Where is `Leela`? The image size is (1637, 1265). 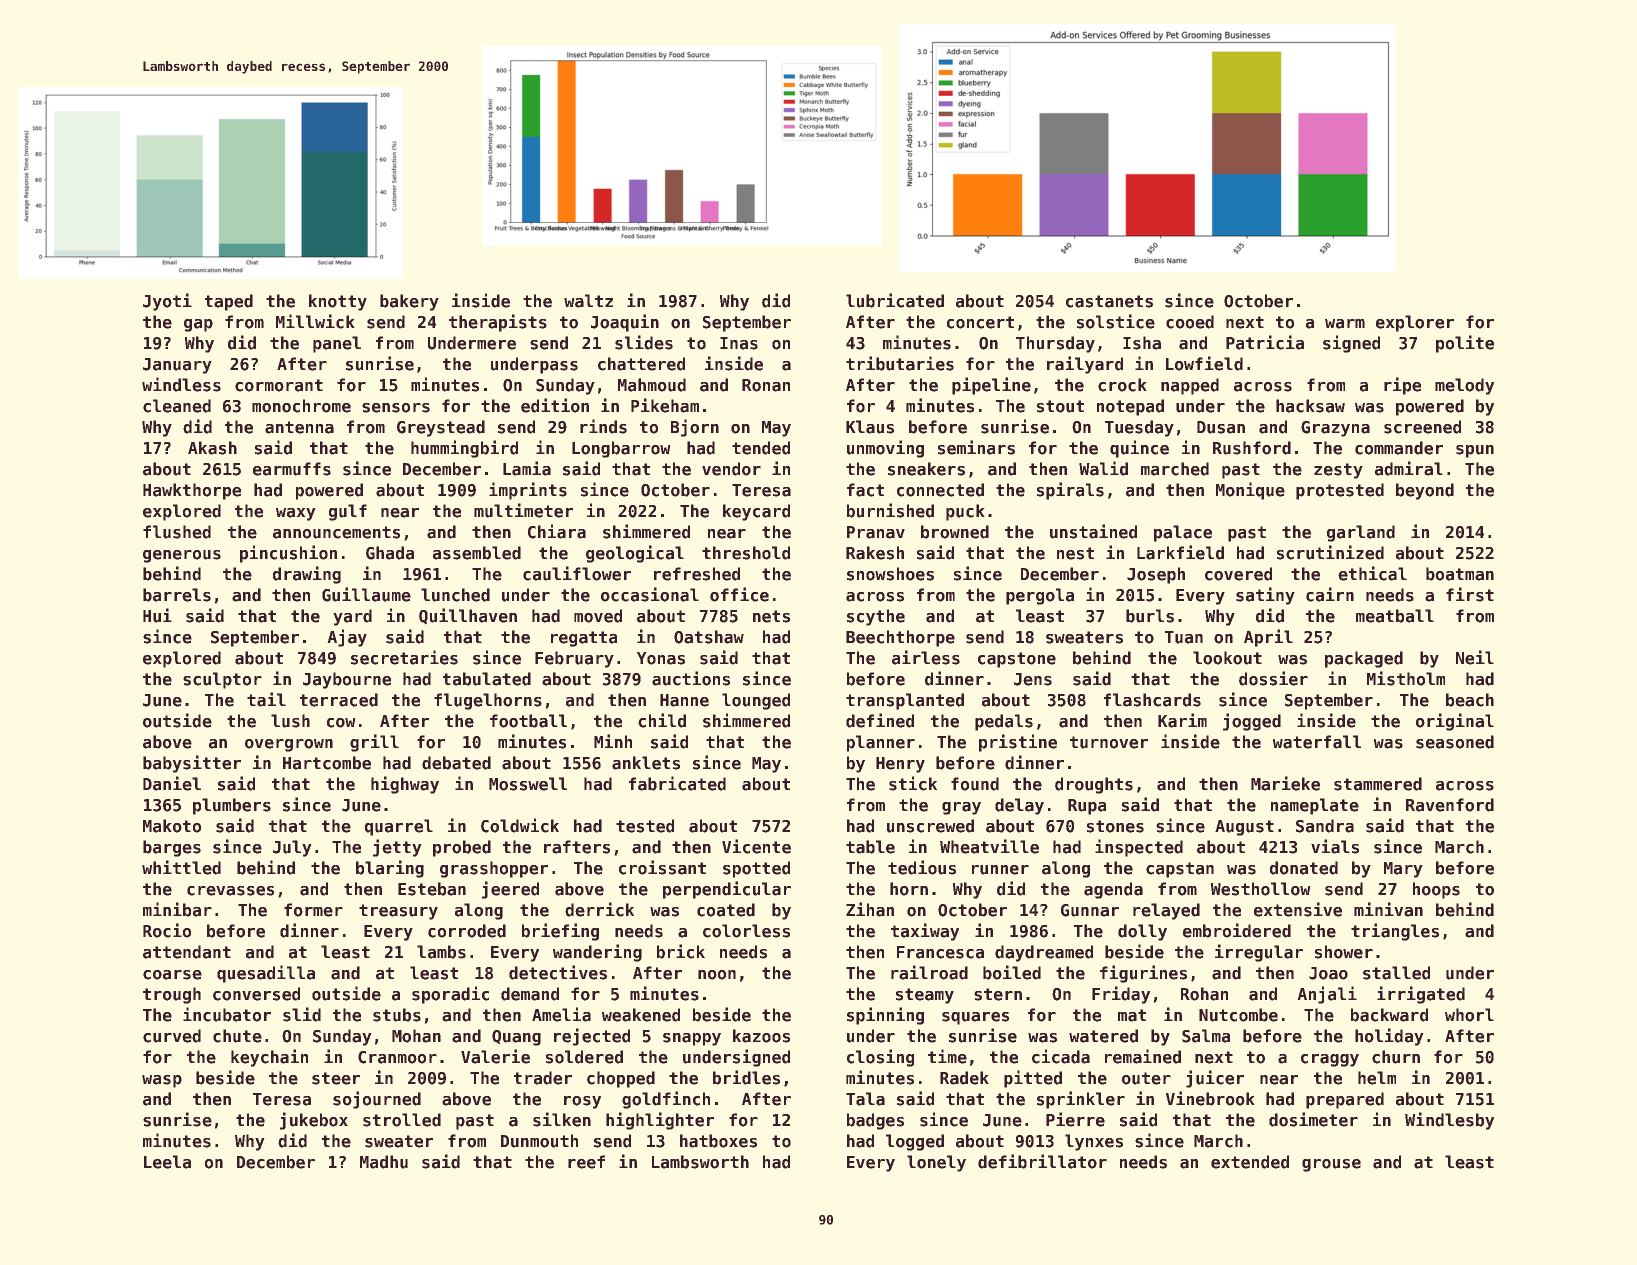
Leela is located at coordinates (167, 1162).
